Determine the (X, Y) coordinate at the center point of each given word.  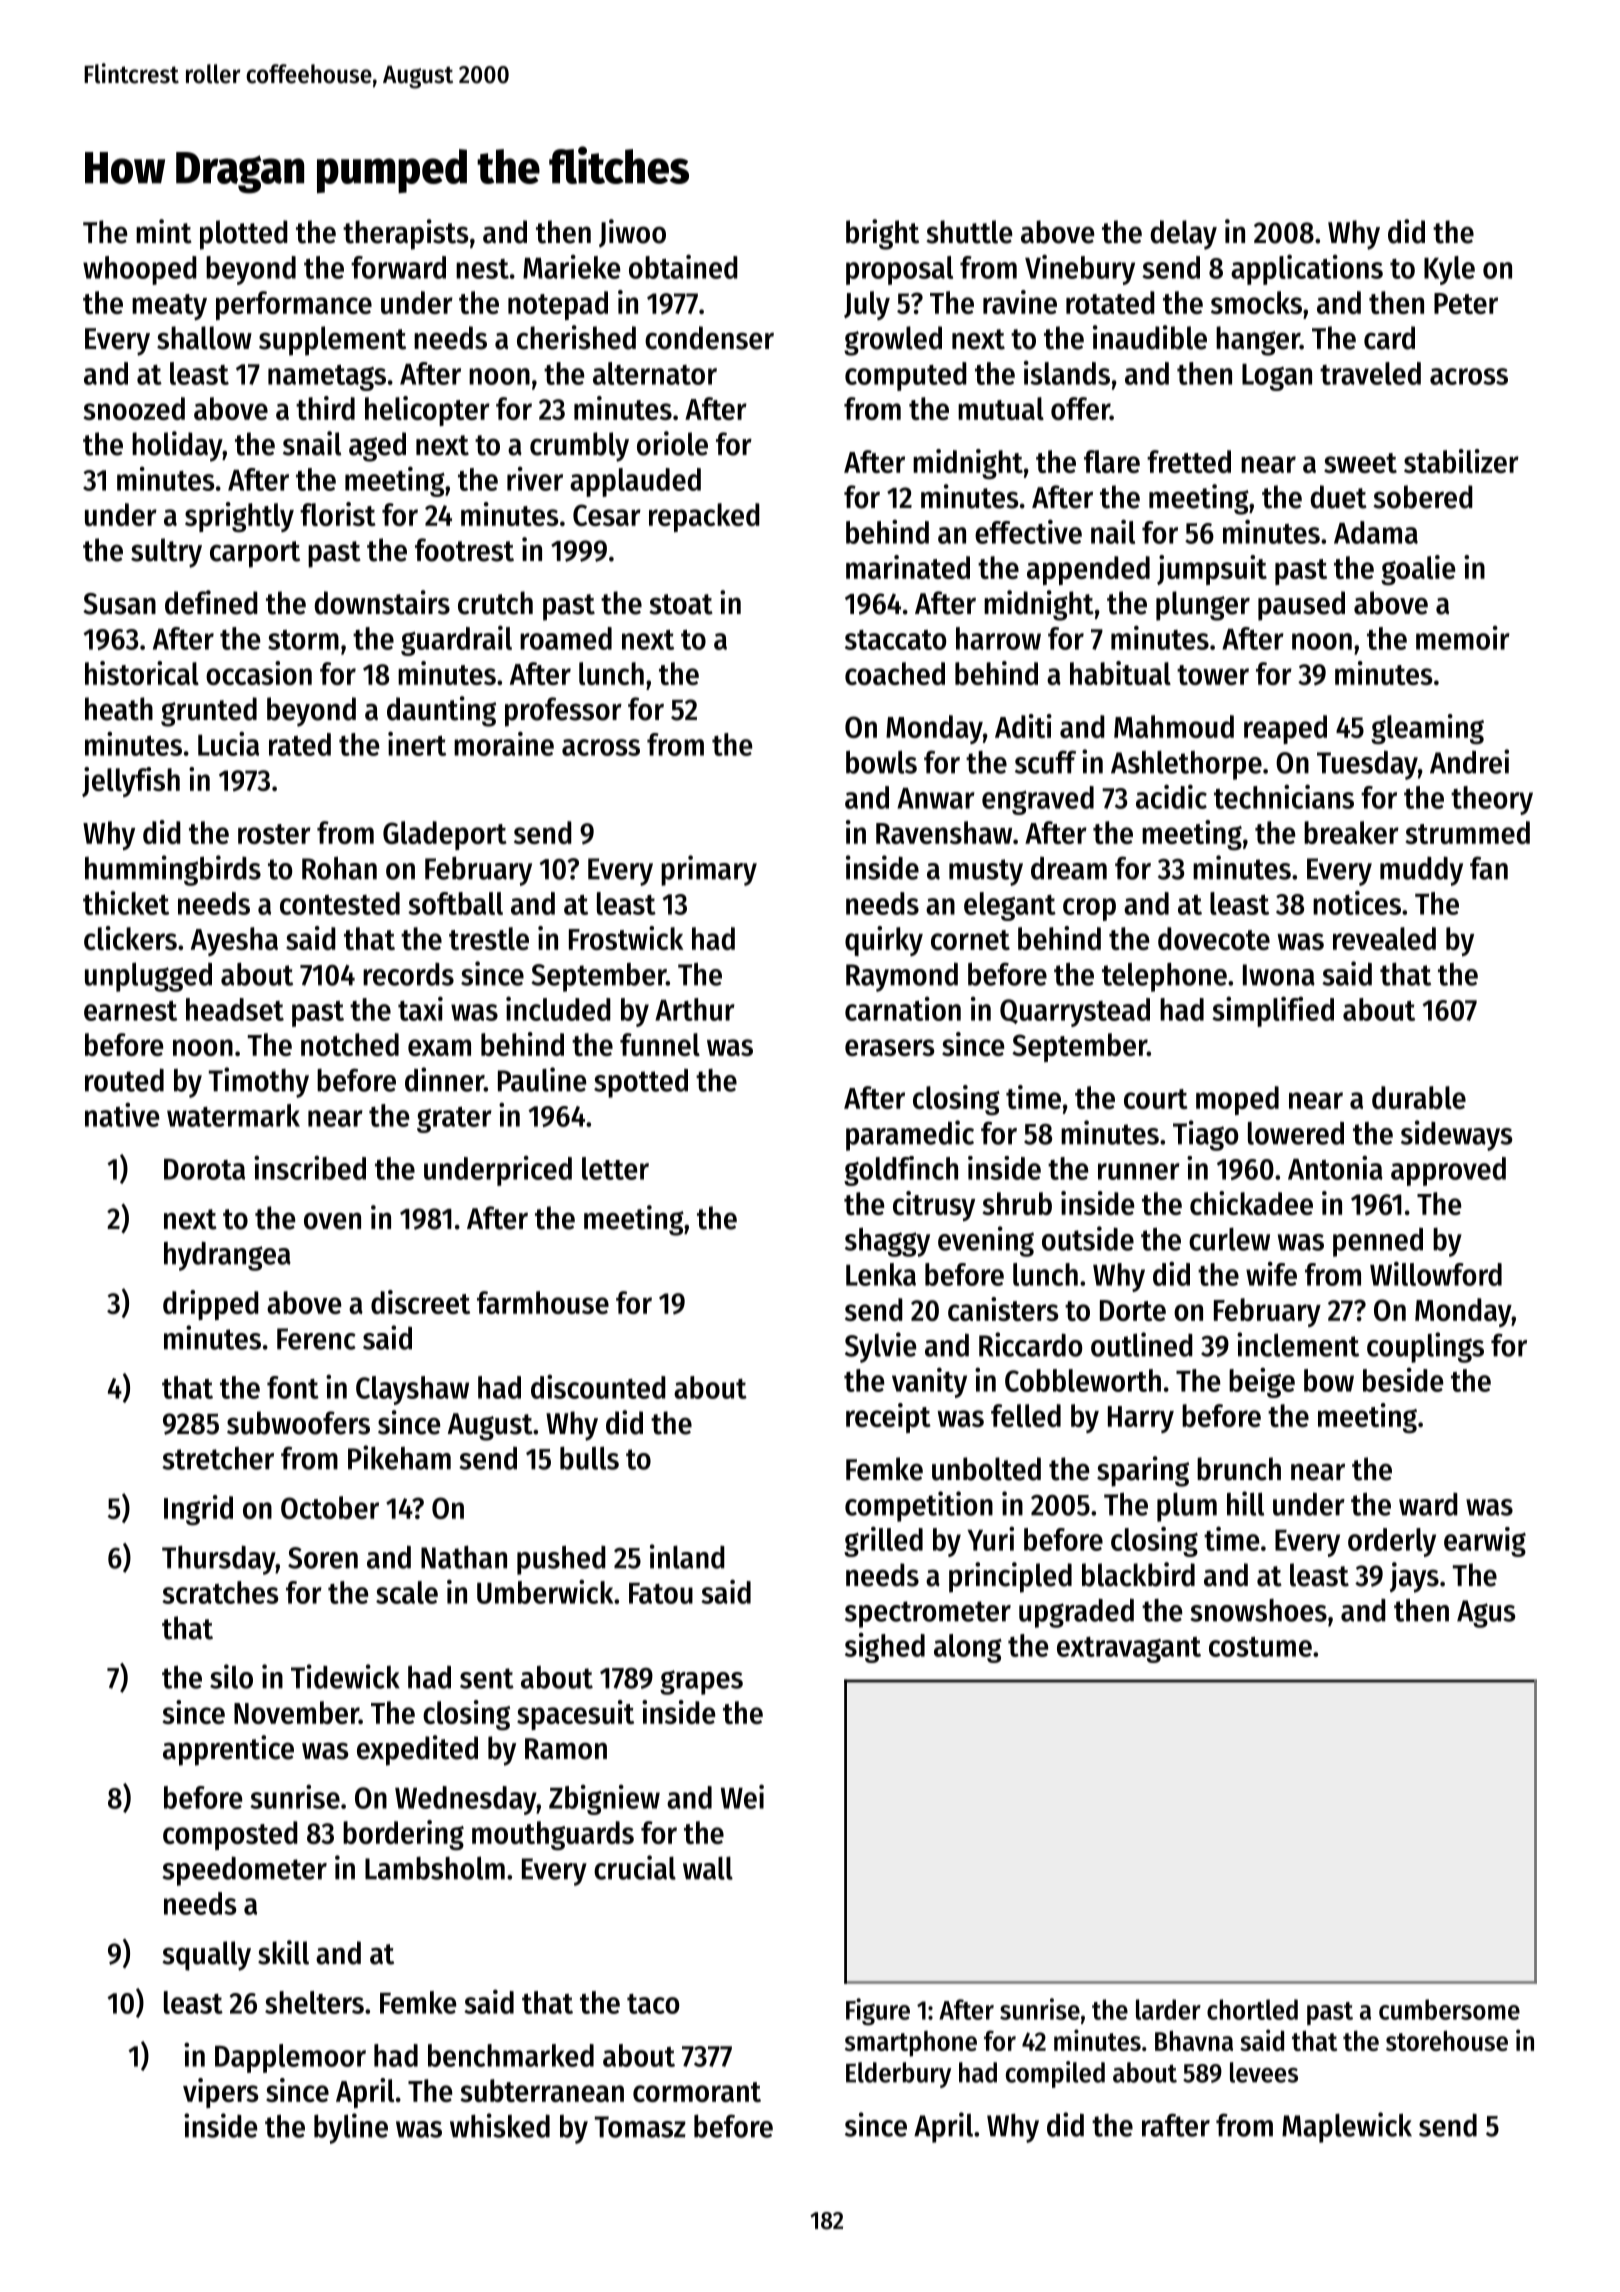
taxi (420, 1008)
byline (351, 2128)
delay (1184, 235)
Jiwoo (632, 233)
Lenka (881, 1274)
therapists (406, 234)
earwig (1485, 1542)
